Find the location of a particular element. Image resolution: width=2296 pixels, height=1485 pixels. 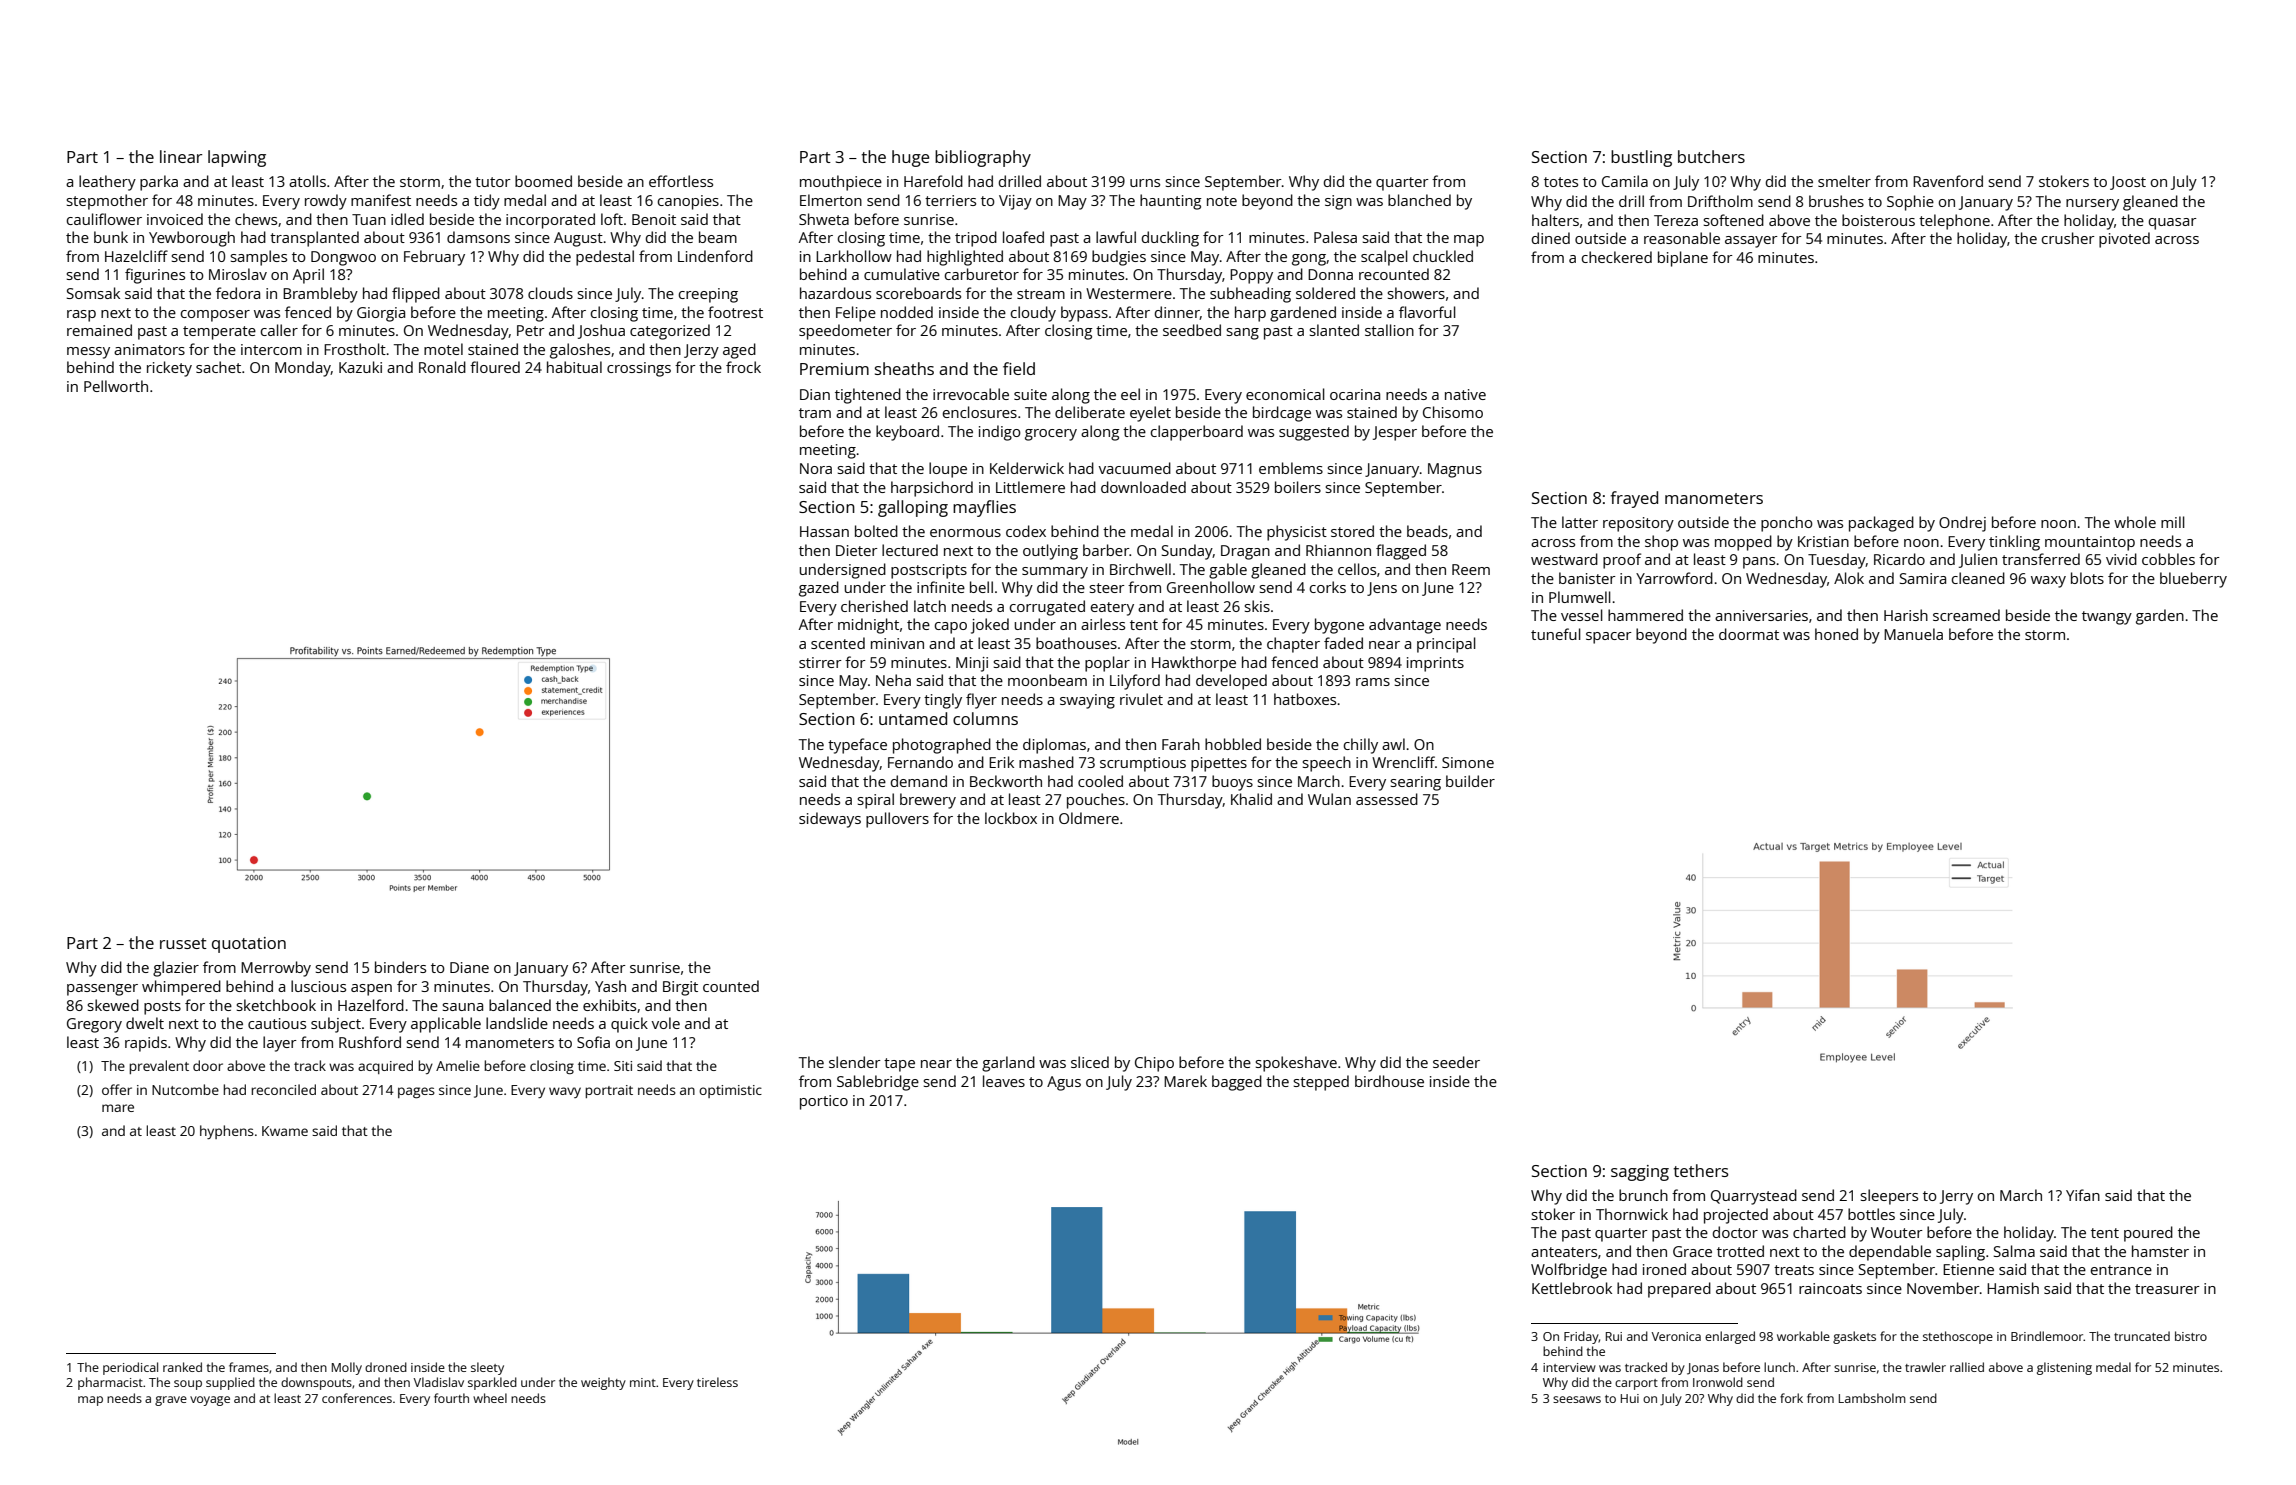

loft is located at coordinates (612, 219).
